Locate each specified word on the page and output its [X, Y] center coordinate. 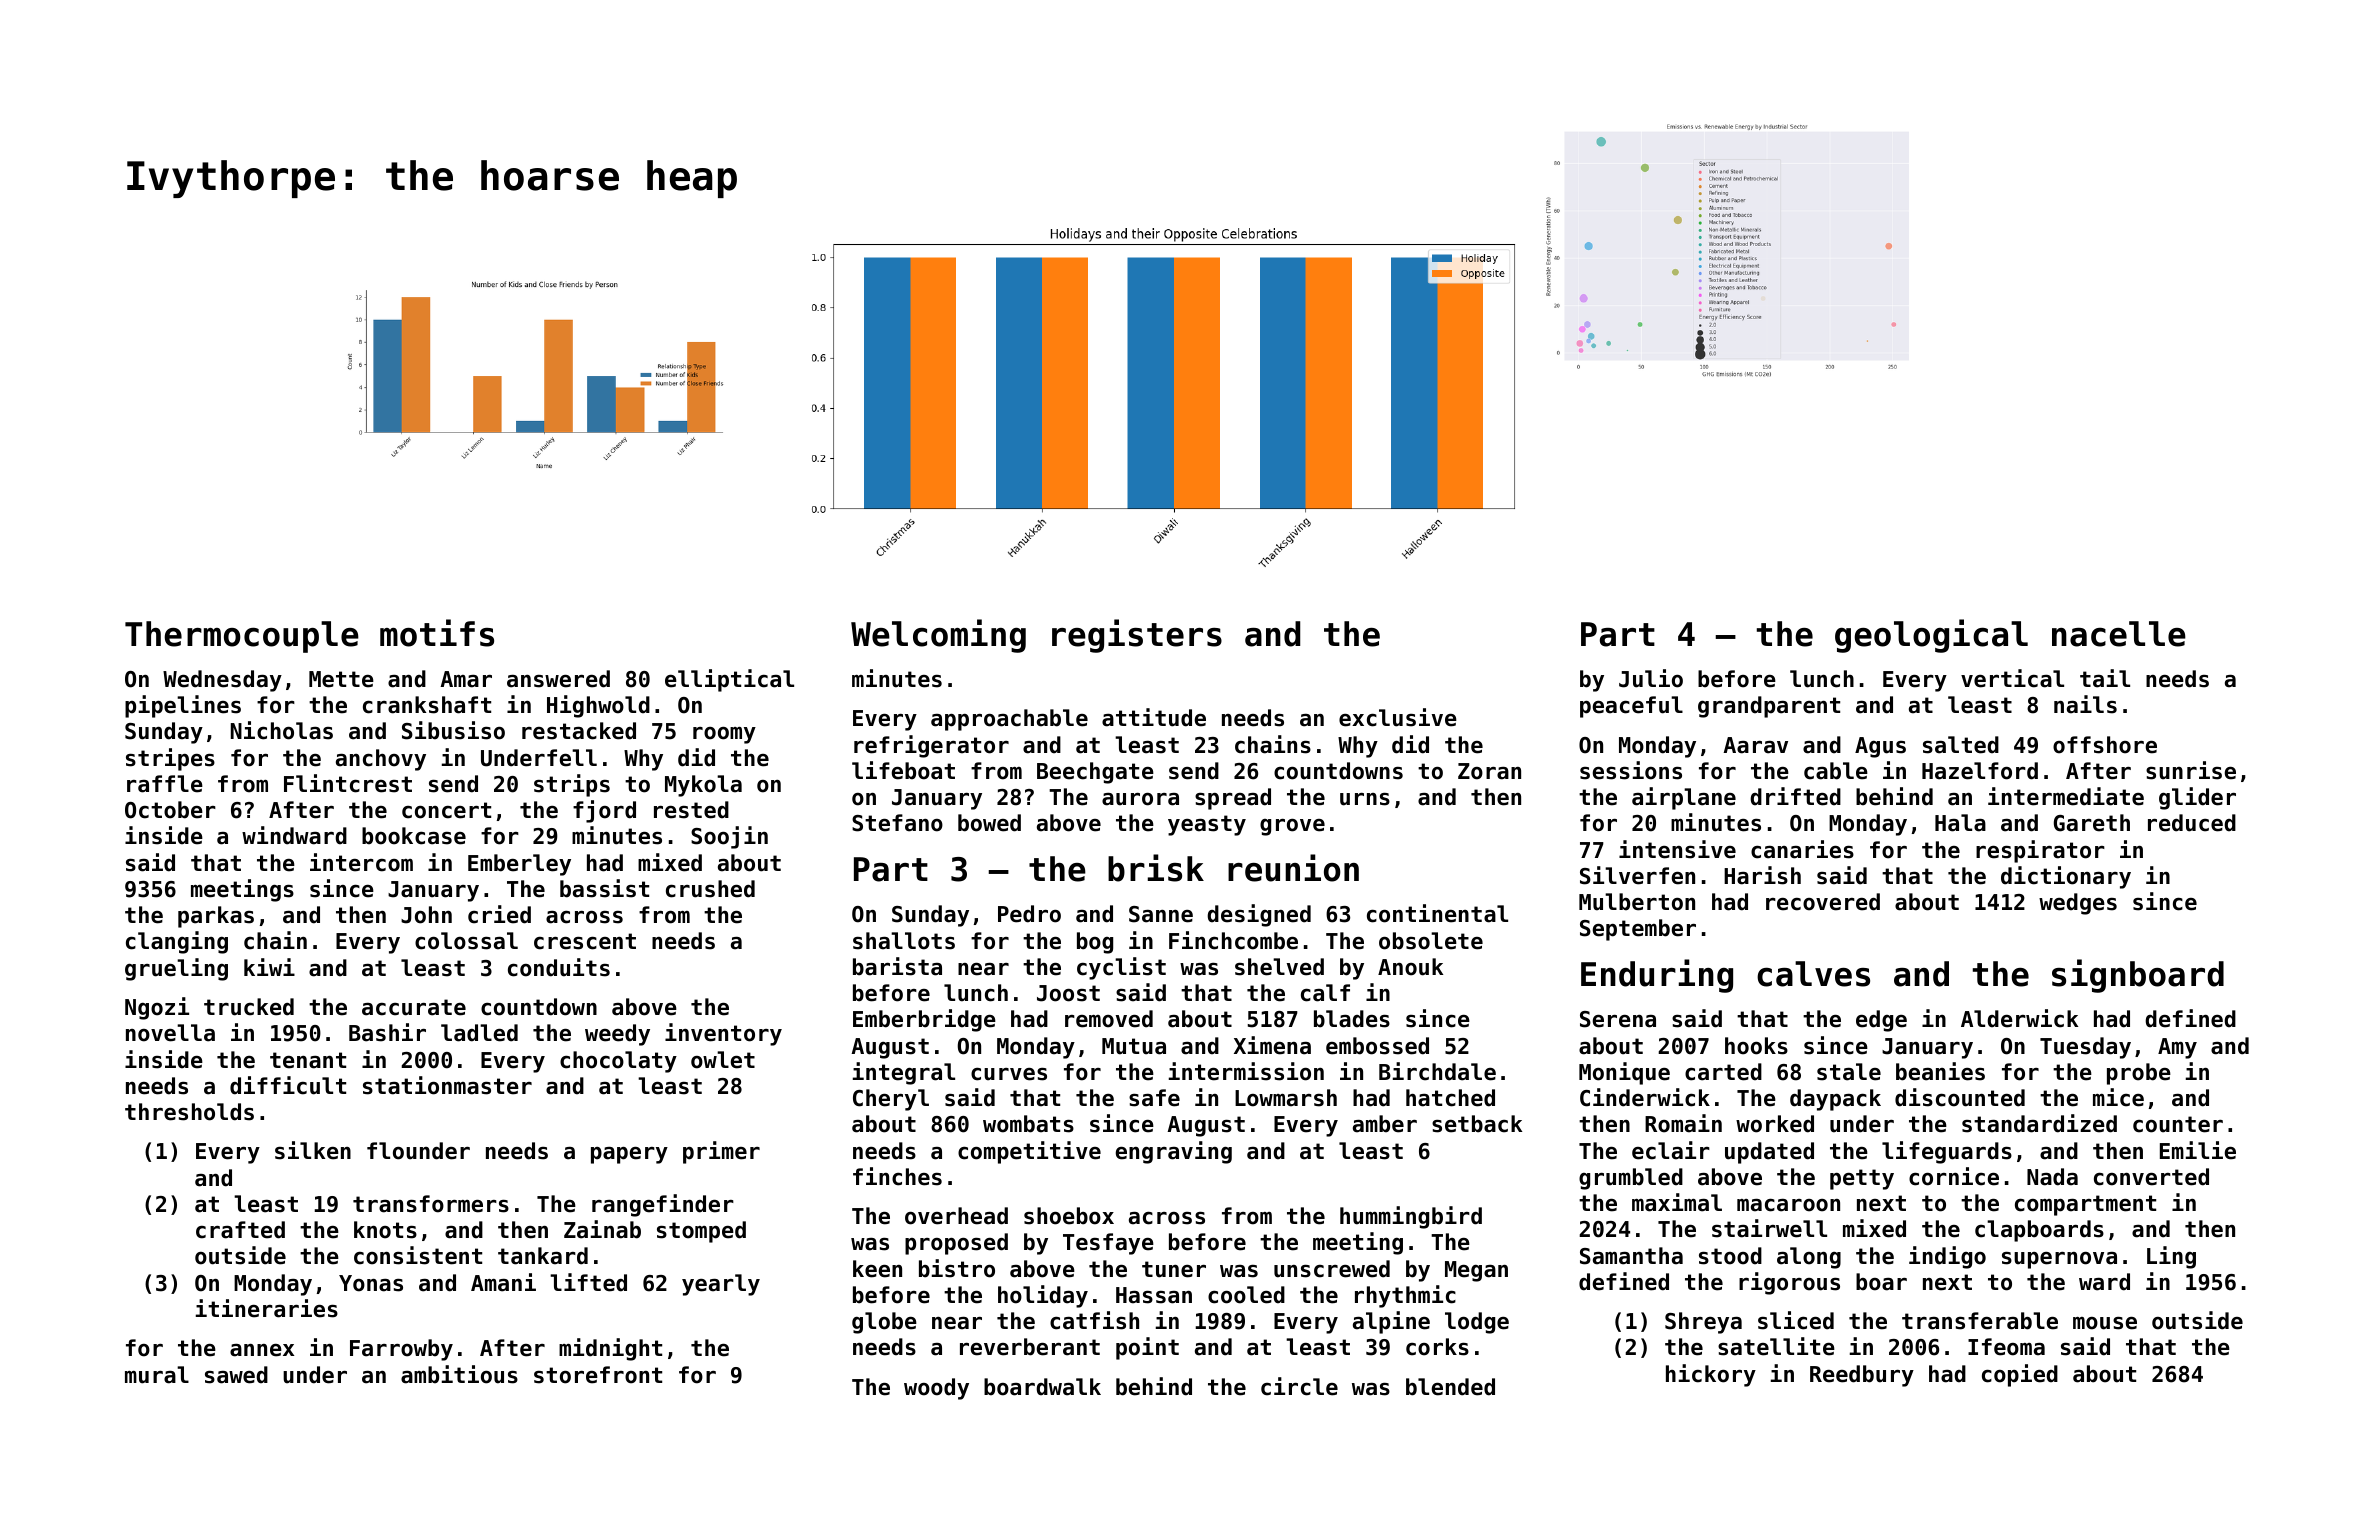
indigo [1947, 1257]
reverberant [1030, 1347]
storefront [598, 1375]
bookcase [414, 836]
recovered [1823, 902]
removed [1109, 1019]
